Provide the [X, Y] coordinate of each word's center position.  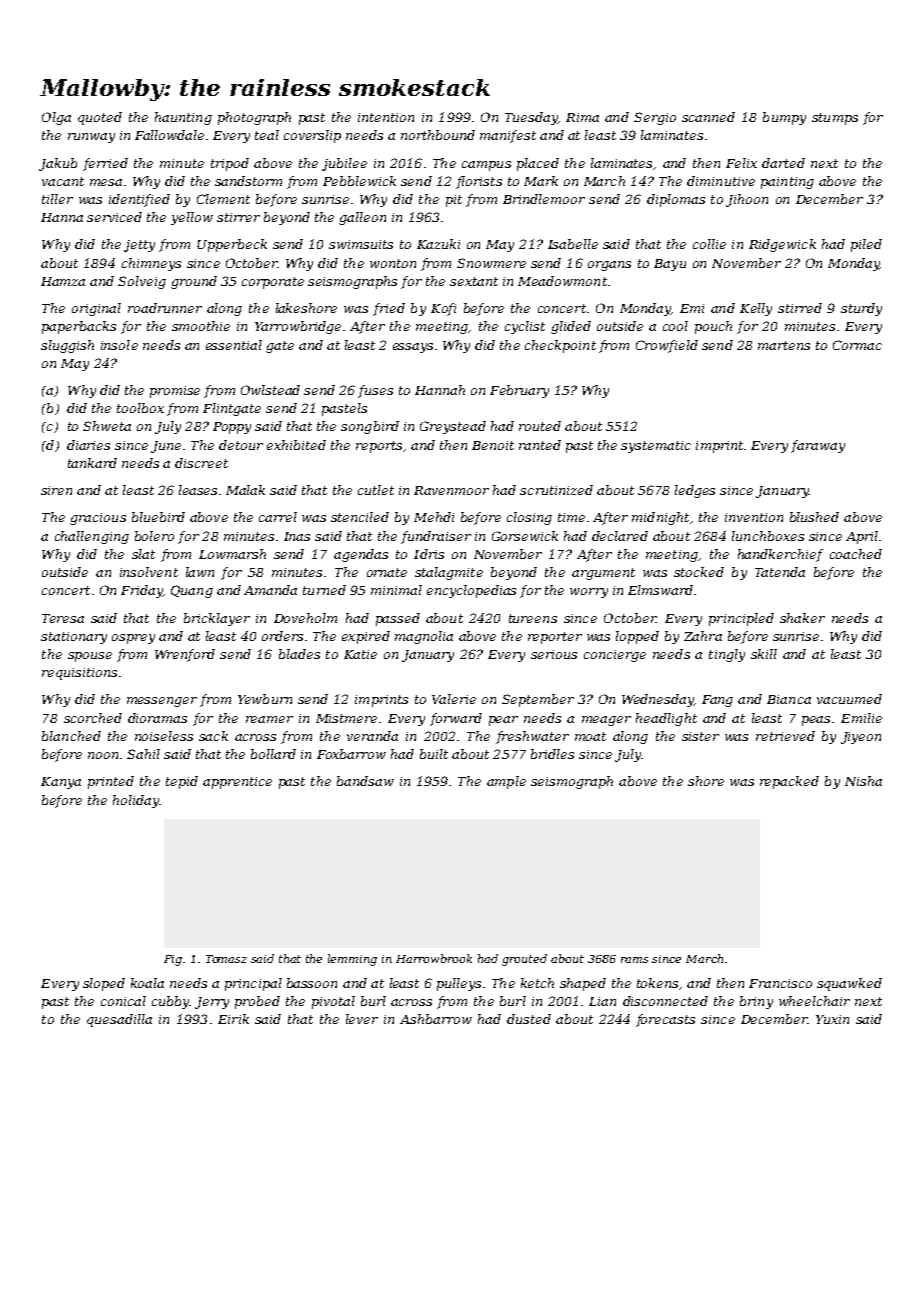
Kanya [61, 783]
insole [119, 345]
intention [386, 117]
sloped [104, 984]
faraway [818, 446]
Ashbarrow [436, 1019]
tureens [533, 618]
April [862, 537]
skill [764, 654]
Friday [142, 591]
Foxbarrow [351, 754]
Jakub [58, 164]
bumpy [784, 118]
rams [634, 960]
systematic [656, 447]
